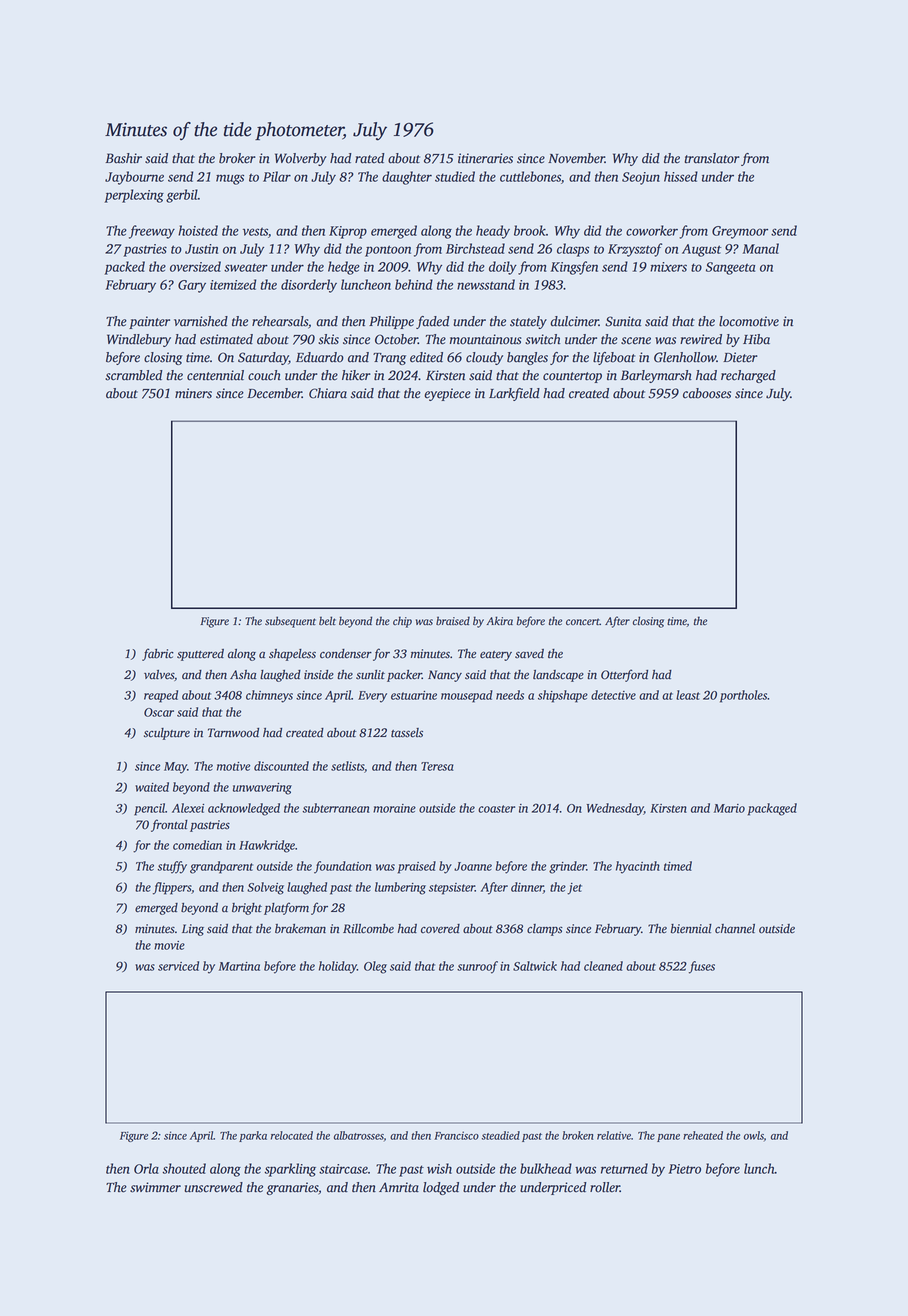 This screenshot has height=1316, width=908. Describe the element at coordinates (603, 966) in the screenshot. I see `cleaned` at that location.
